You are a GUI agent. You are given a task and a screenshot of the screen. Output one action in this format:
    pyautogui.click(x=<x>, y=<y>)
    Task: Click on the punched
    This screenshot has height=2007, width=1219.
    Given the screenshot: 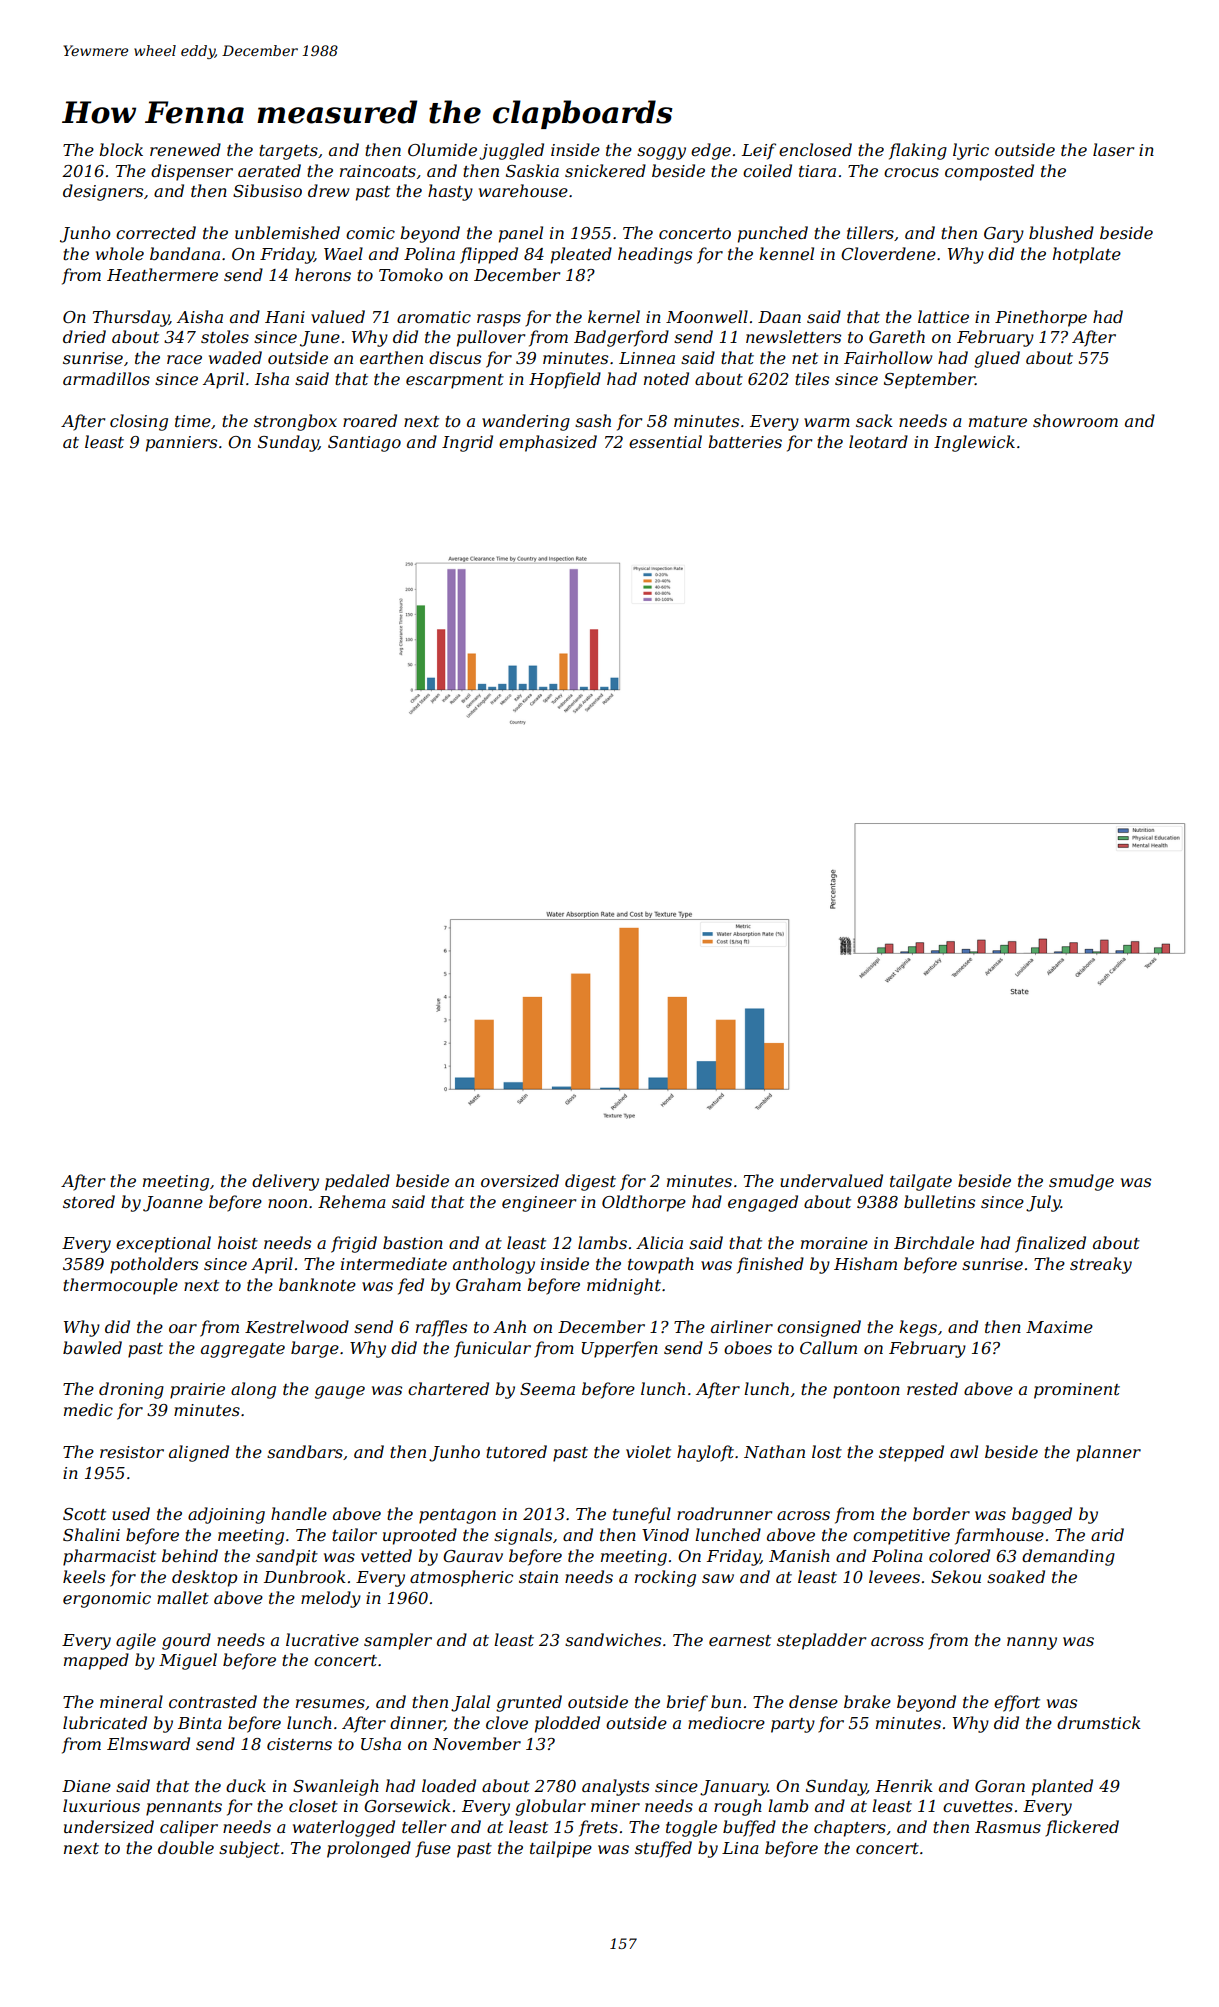 What is the action you would take?
    pyautogui.click(x=773, y=234)
